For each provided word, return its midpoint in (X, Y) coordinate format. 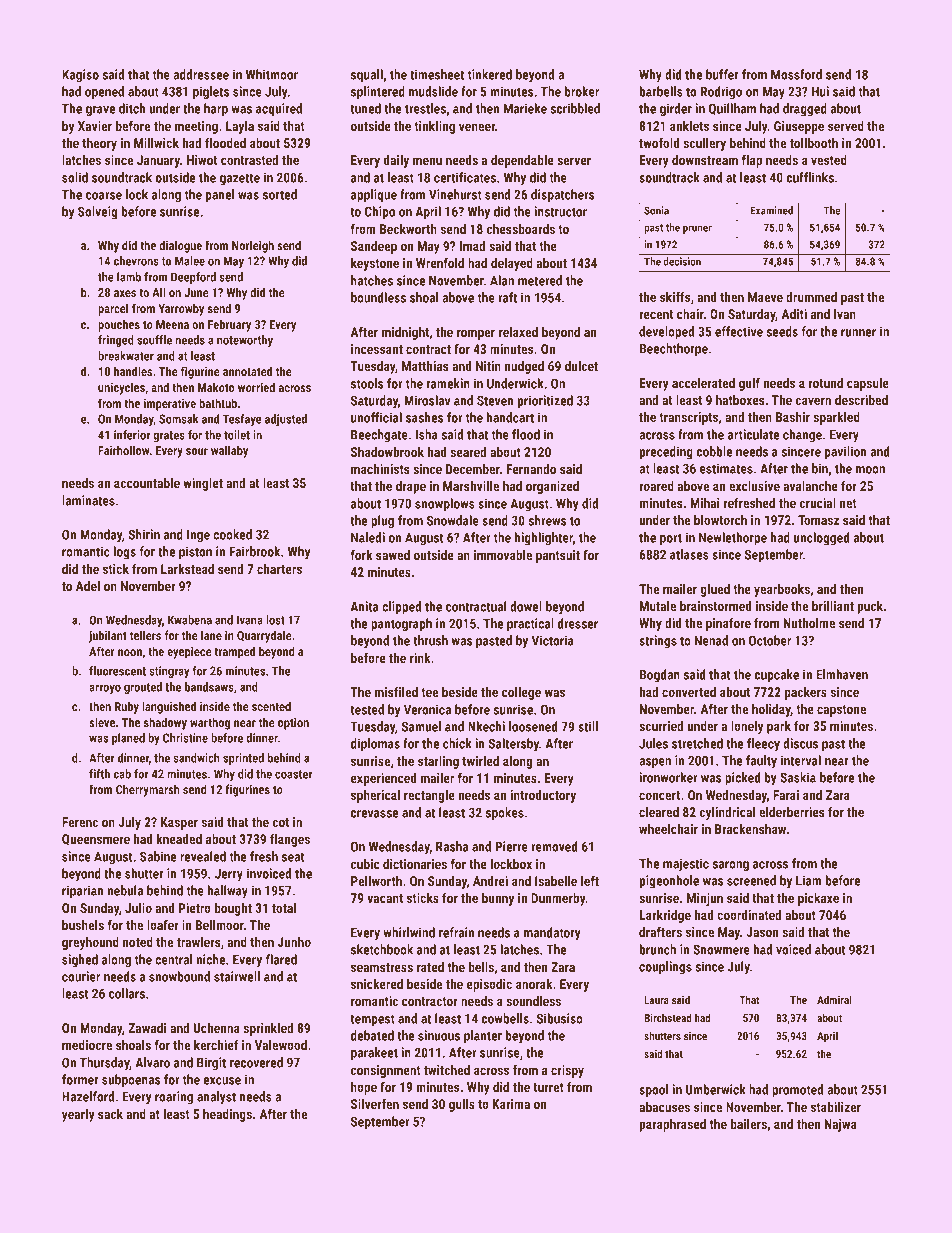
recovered (256, 1062)
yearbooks (782, 590)
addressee (201, 74)
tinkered (490, 74)
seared (468, 452)
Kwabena (190, 620)
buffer (722, 74)
